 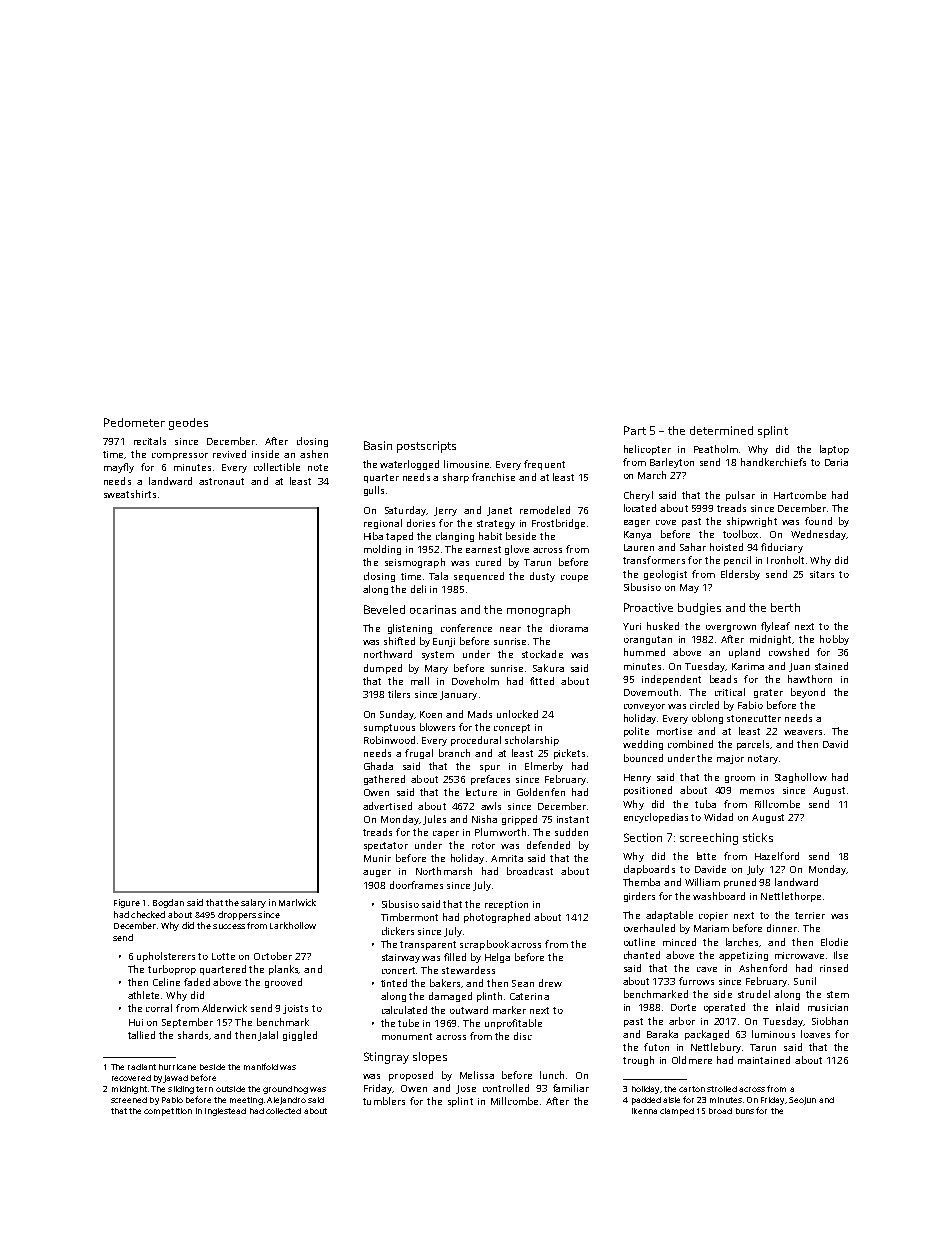 I want to click on shipwright, so click(x=752, y=522).
